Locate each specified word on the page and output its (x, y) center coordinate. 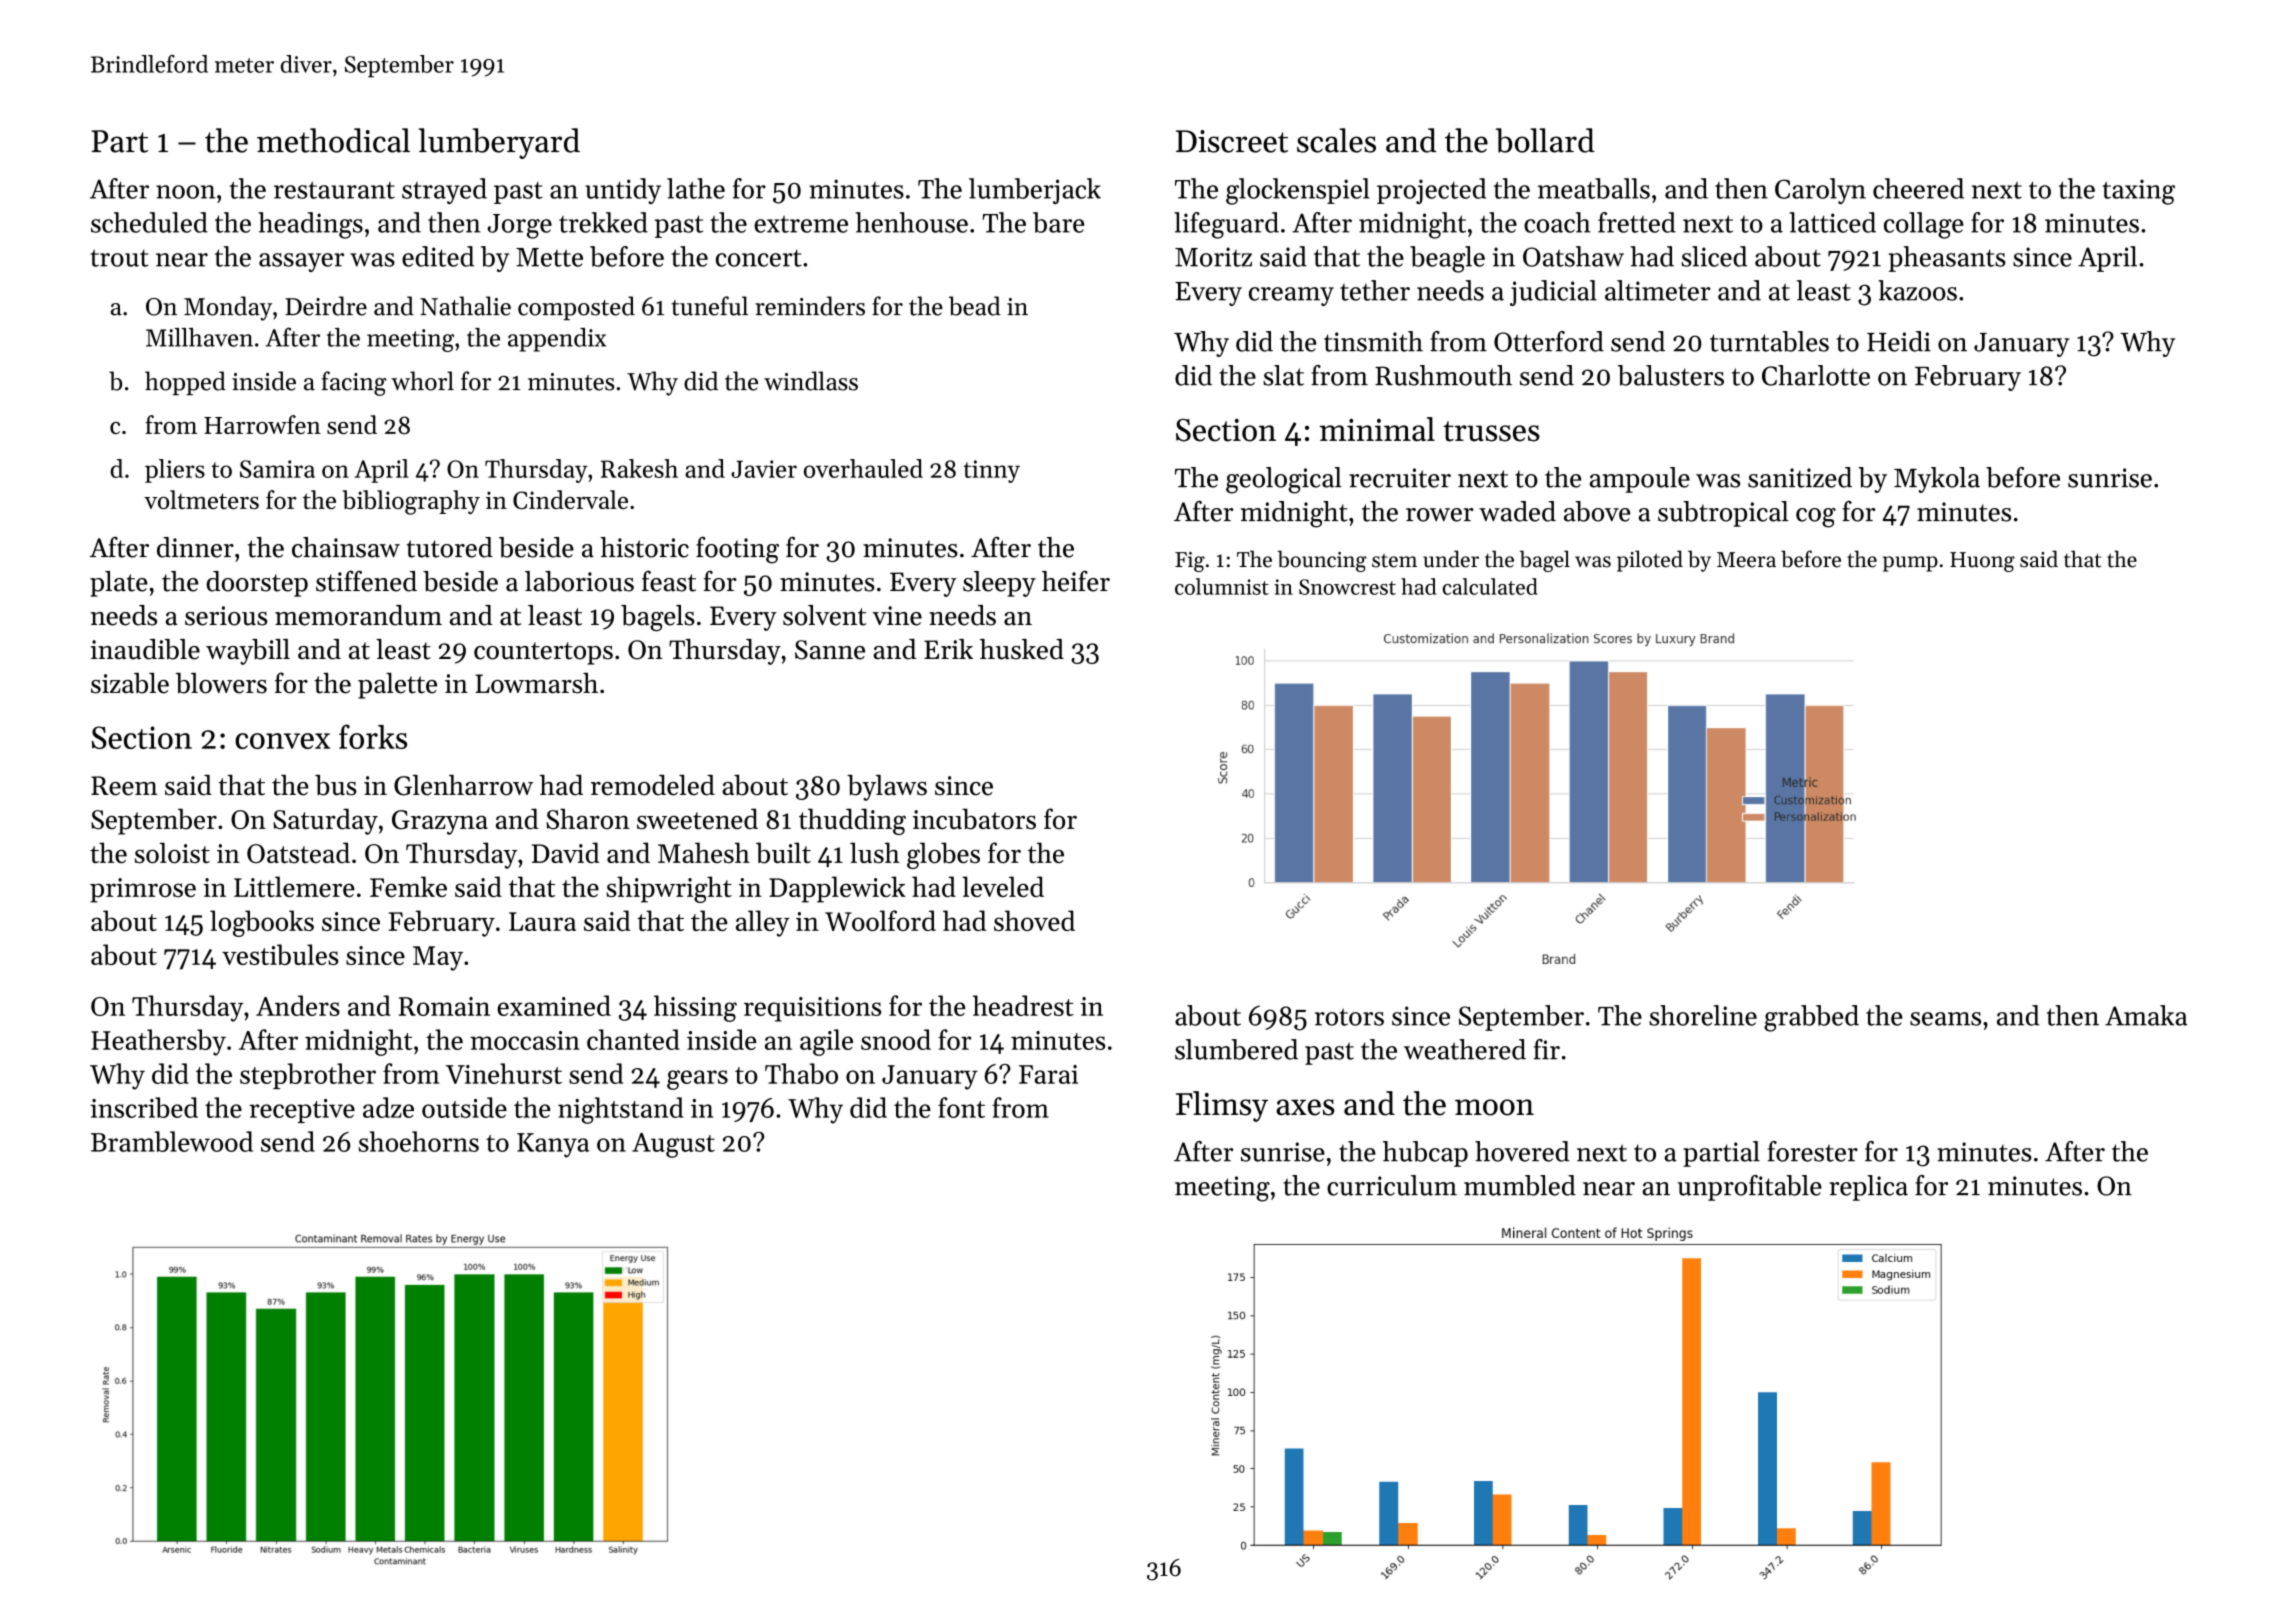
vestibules (280, 954)
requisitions (812, 1009)
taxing (2138, 192)
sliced (1714, 256)
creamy (1291, 296)
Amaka (2146, 1015)
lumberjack (1035, 191)
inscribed (144, 1107)
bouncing (1322, 561)
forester (1813, 1151)
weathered (1465, 1049)
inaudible (145, 649)
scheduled (149, 222)
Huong (1982, 562)
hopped (185, 383)
